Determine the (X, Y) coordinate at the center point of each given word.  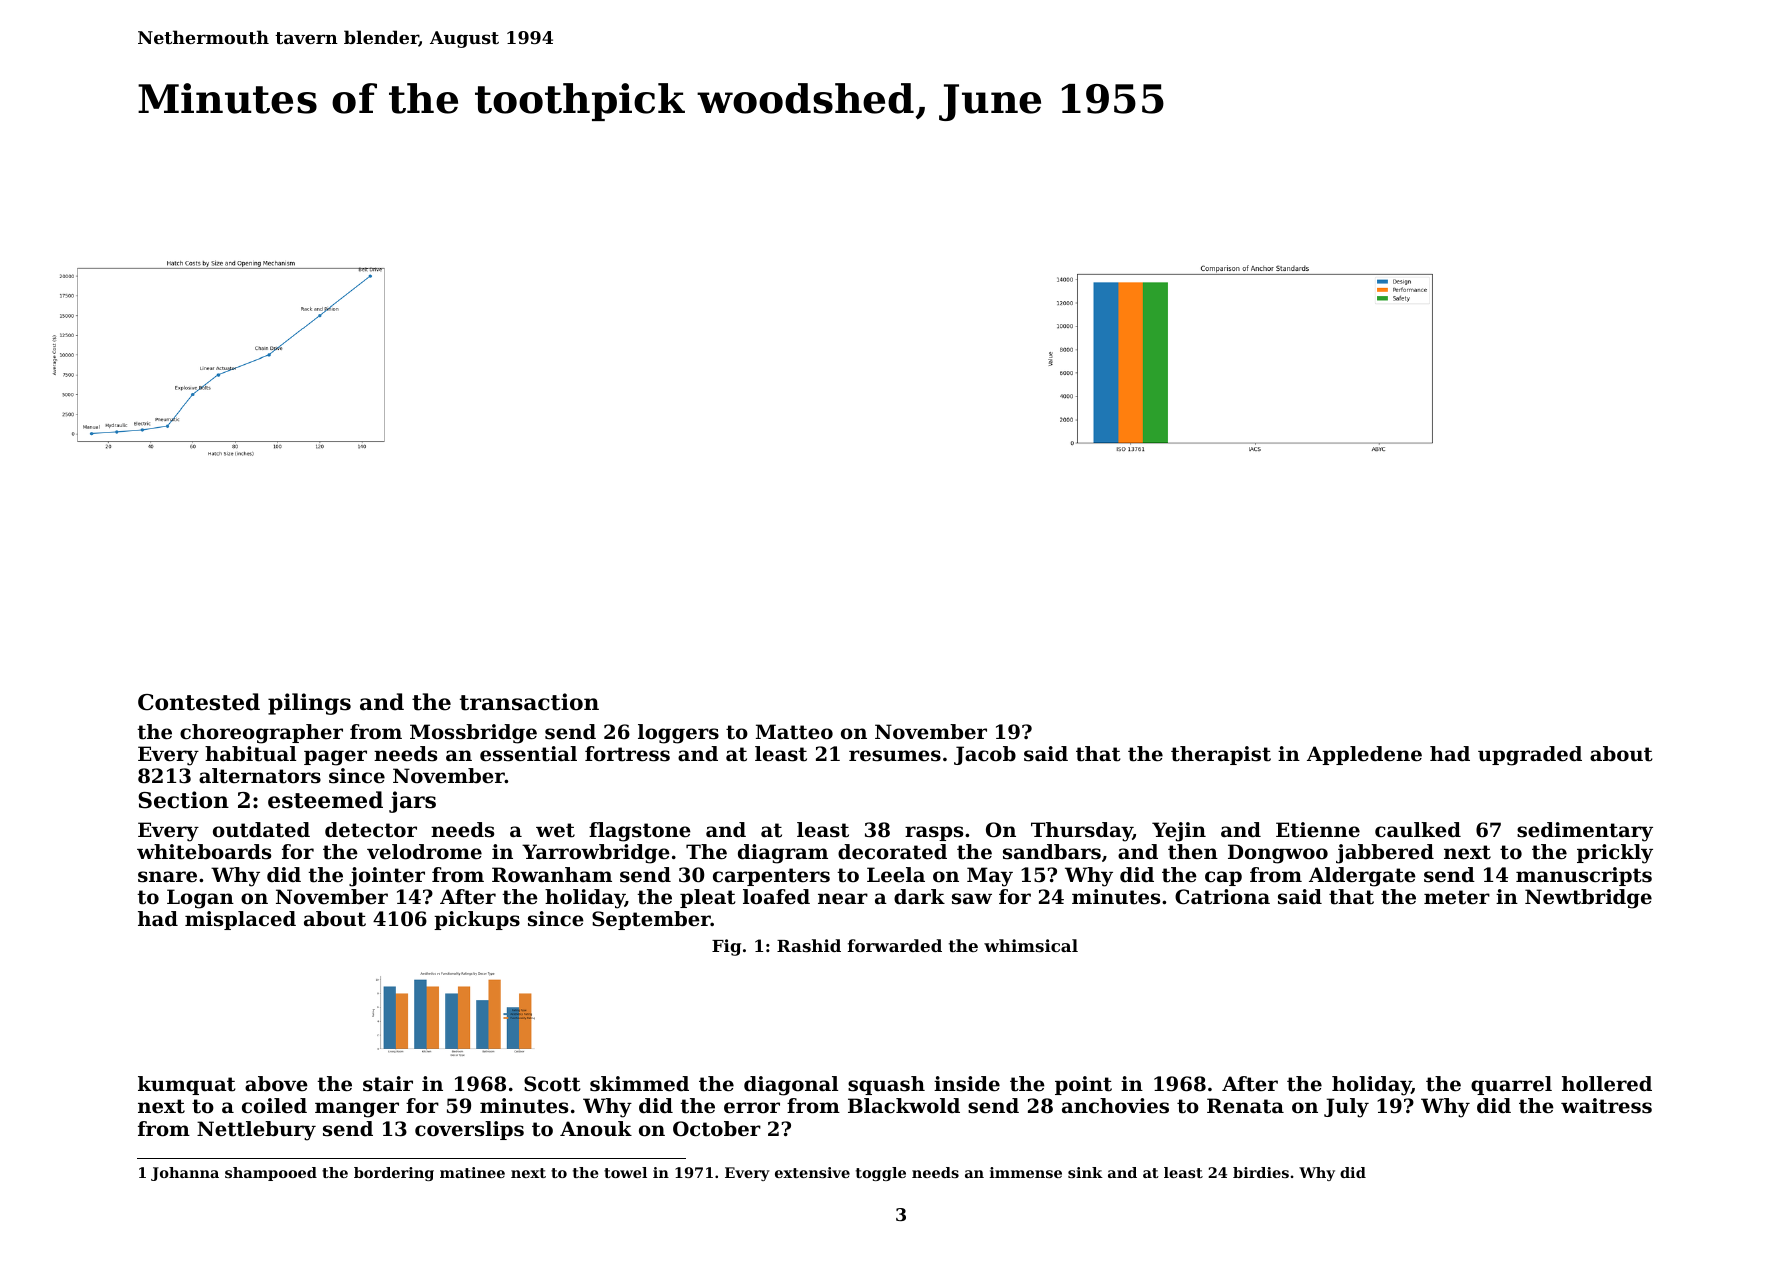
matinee (472, 1172)
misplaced (240, 920)
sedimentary (1585, 832)
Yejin (1179, 832)
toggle (881, 1174)
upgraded (1530, 756)
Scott (552, 1084)
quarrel (1511, 1085)
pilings (309, 704)
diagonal (791, 1086)
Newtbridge (1588, 899)
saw (972, 899)
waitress (1606, 1106)
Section (183, 800)
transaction (529, 702)
